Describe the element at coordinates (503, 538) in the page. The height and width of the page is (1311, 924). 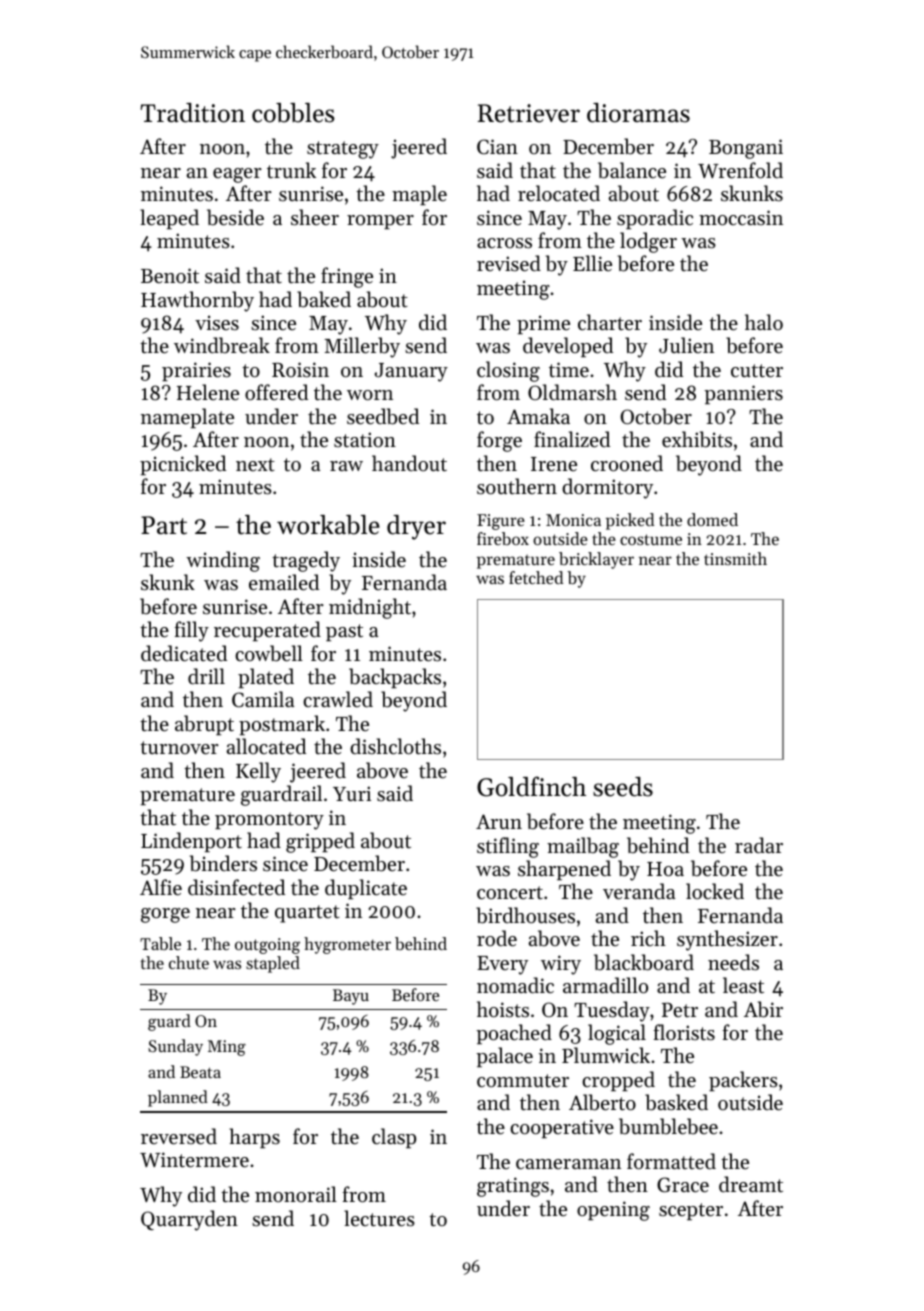
I see `firebox` at that location.
